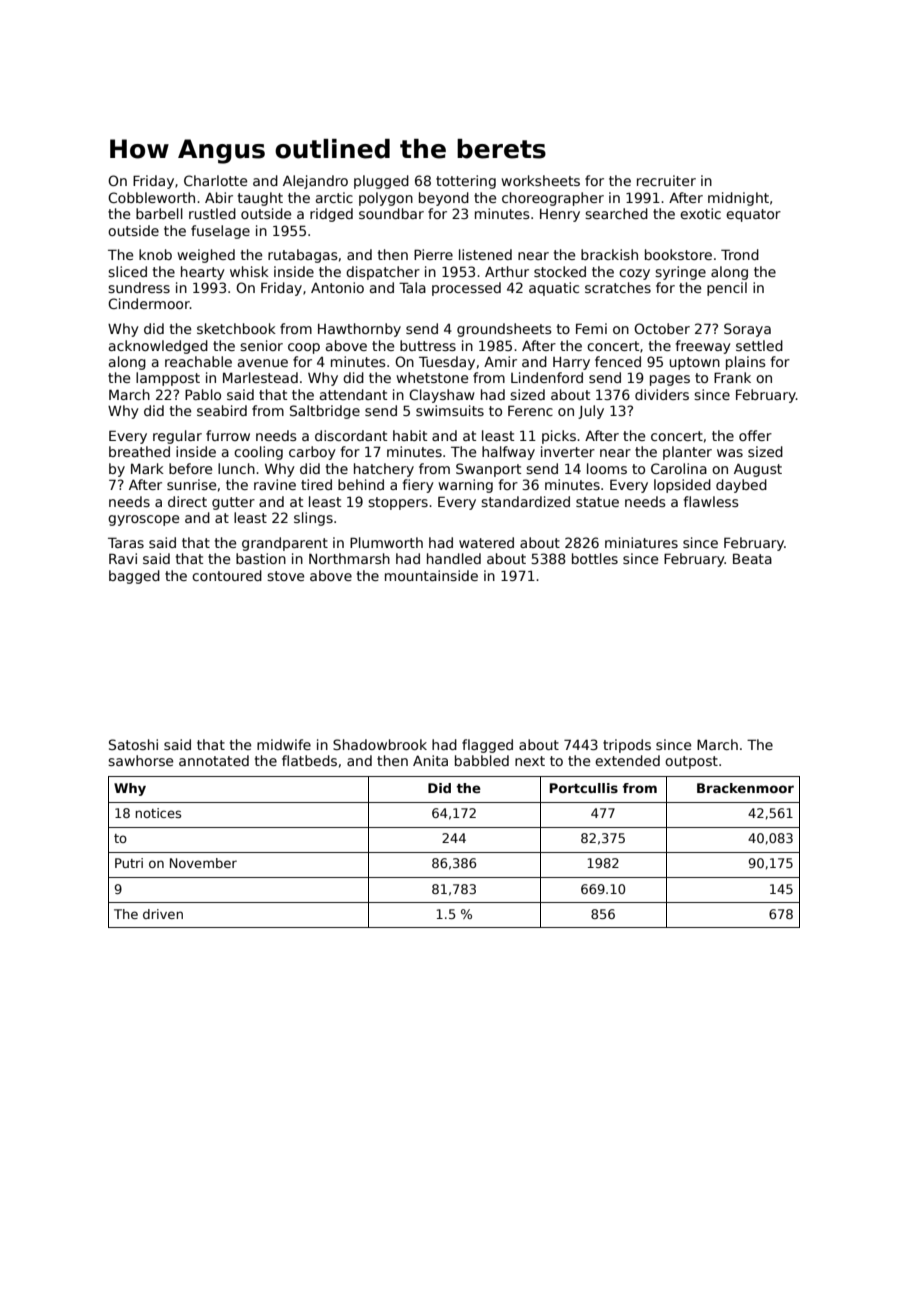  I want to click on driven, so click(163, 914).
